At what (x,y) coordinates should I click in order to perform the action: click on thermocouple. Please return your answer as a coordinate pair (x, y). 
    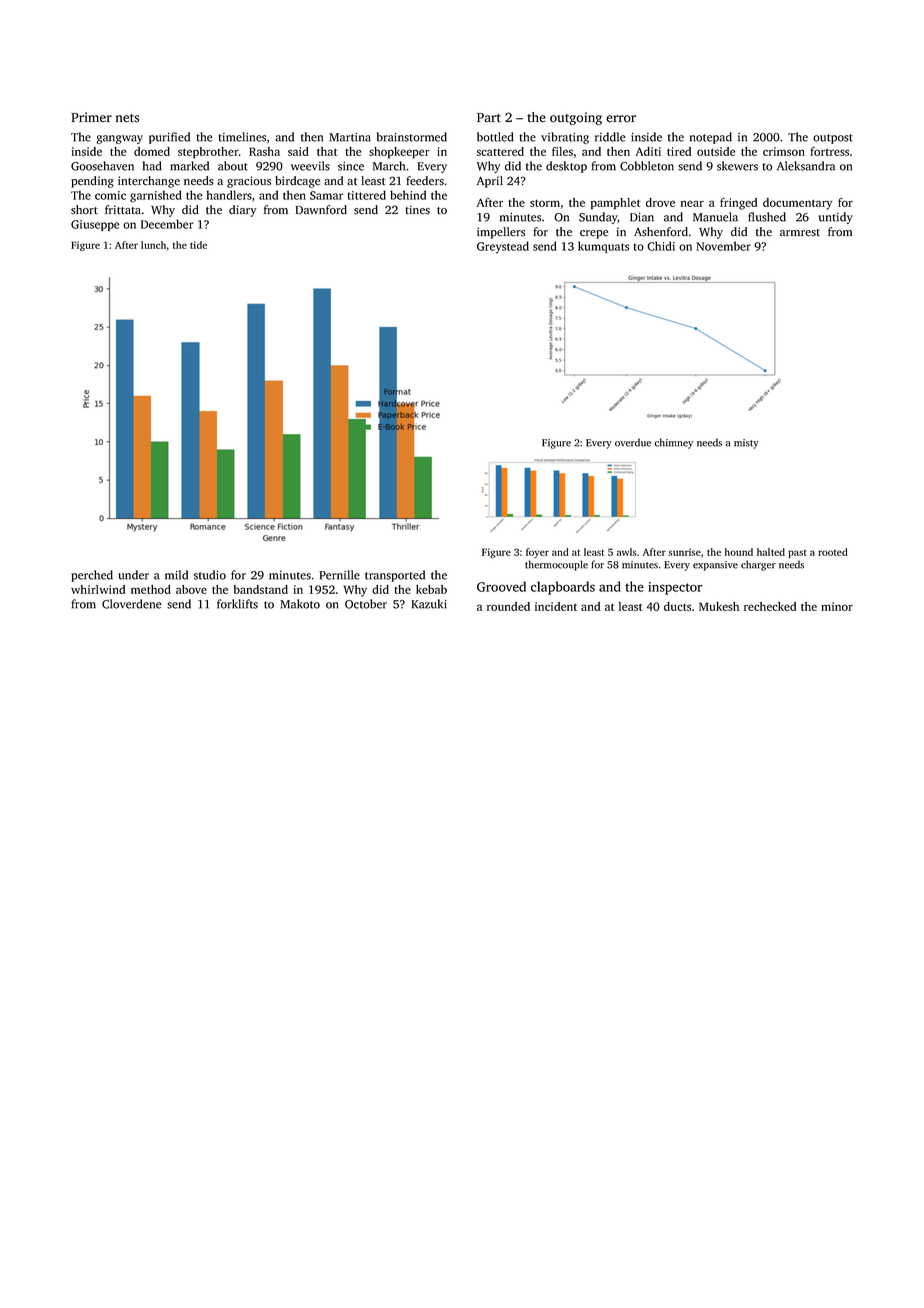
    Looking at the image, I should click on (556, 565).
